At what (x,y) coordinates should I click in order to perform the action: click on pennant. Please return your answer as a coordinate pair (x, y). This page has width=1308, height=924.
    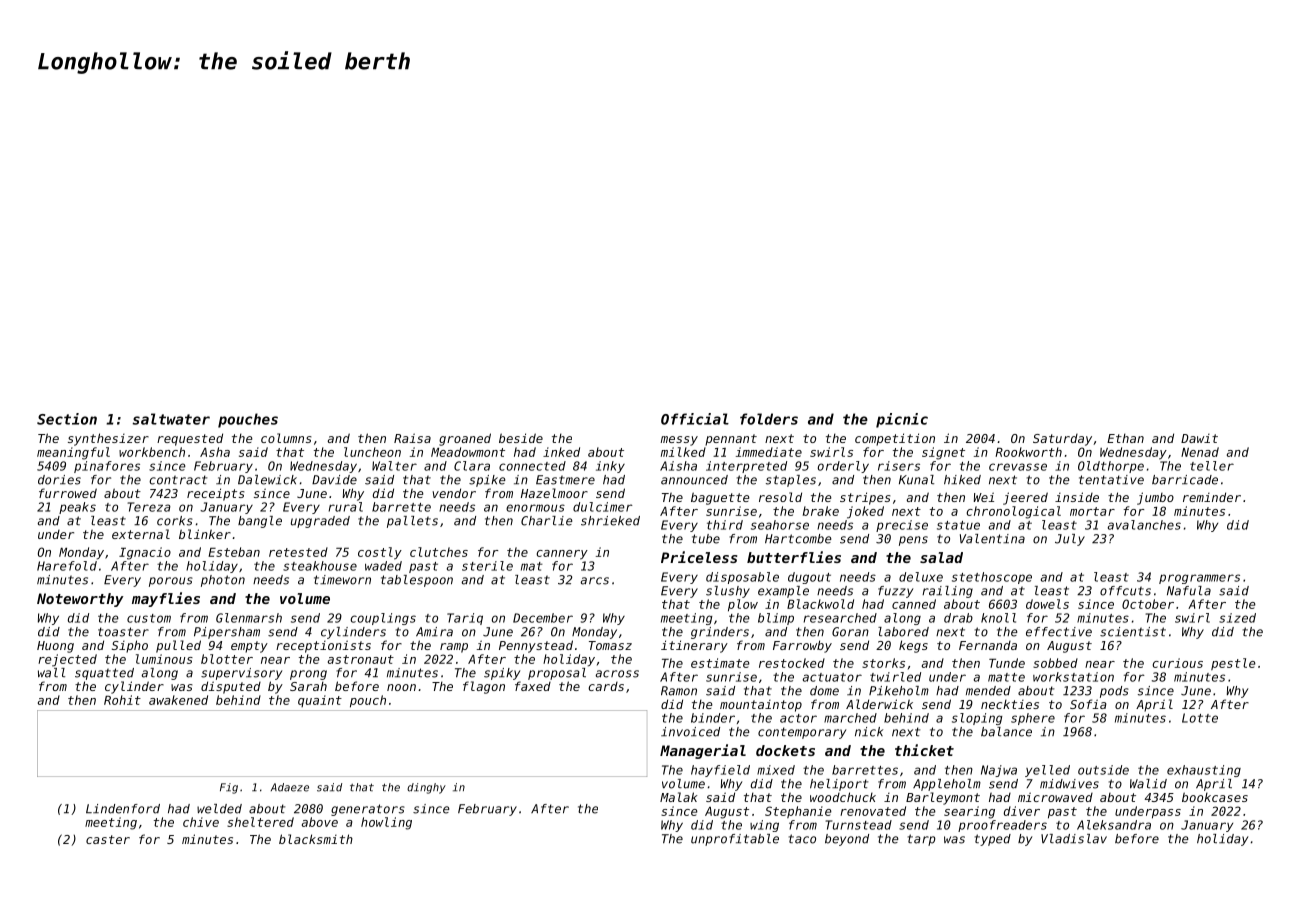
    Looking at the image, I should click on (731, 440).
